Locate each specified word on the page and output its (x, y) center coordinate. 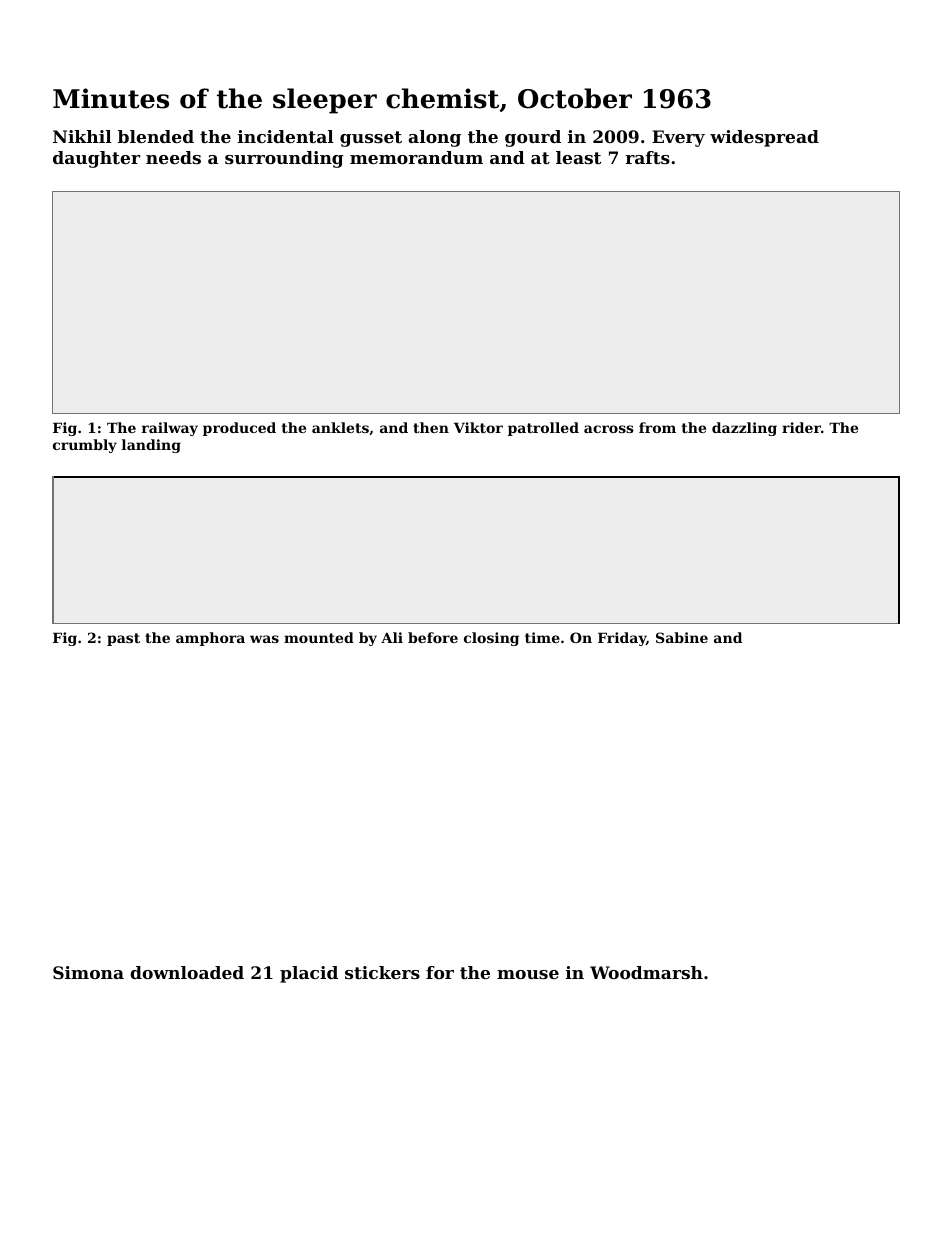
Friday (622, 639)
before (433, 637)
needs (173, 157)
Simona (88, 972)
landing (151, 446)
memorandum (416, 157)
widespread (764, 138)
